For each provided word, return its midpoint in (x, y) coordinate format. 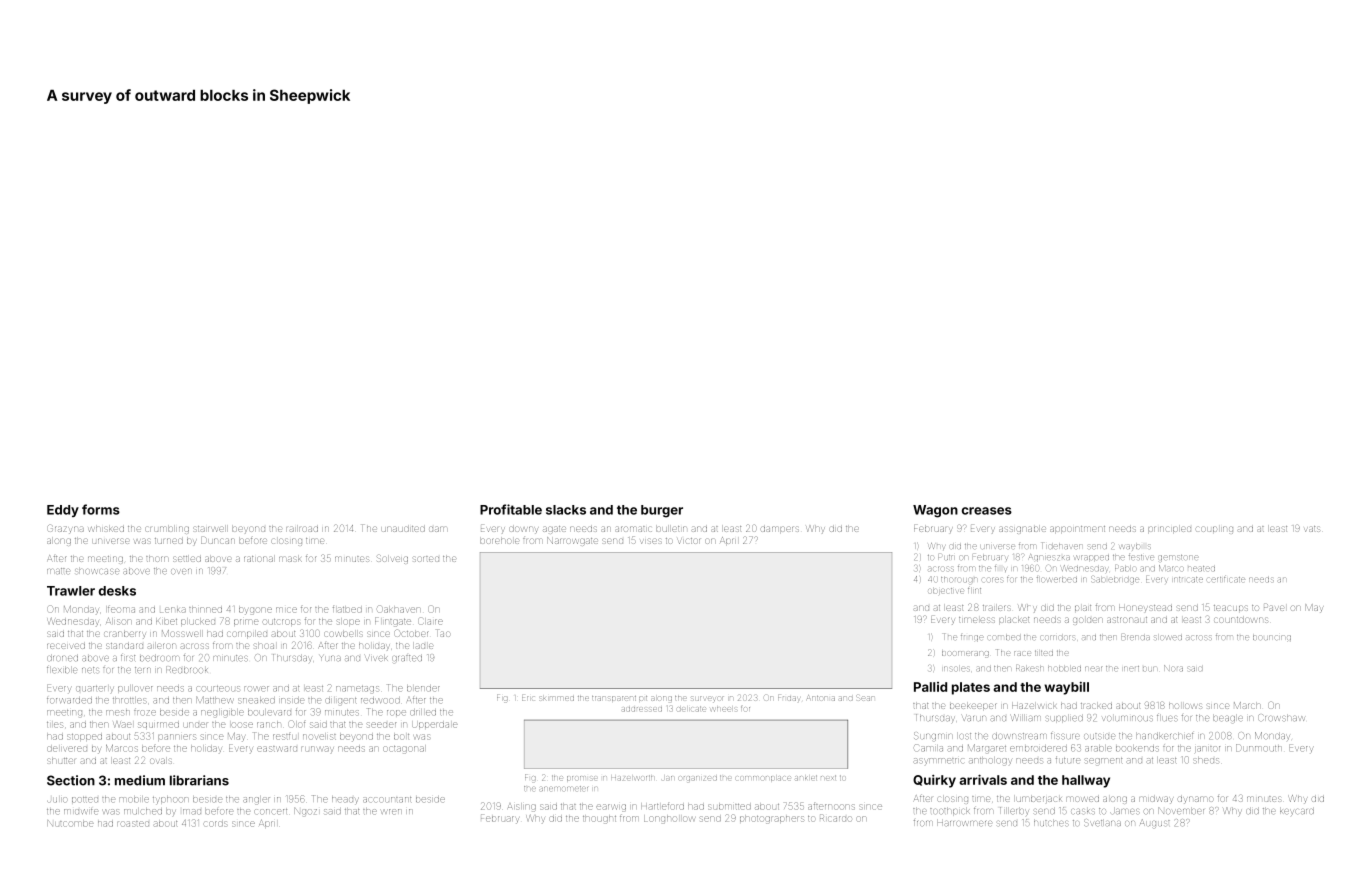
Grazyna (66, 529)
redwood (380, 700)
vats (1312, 529)
